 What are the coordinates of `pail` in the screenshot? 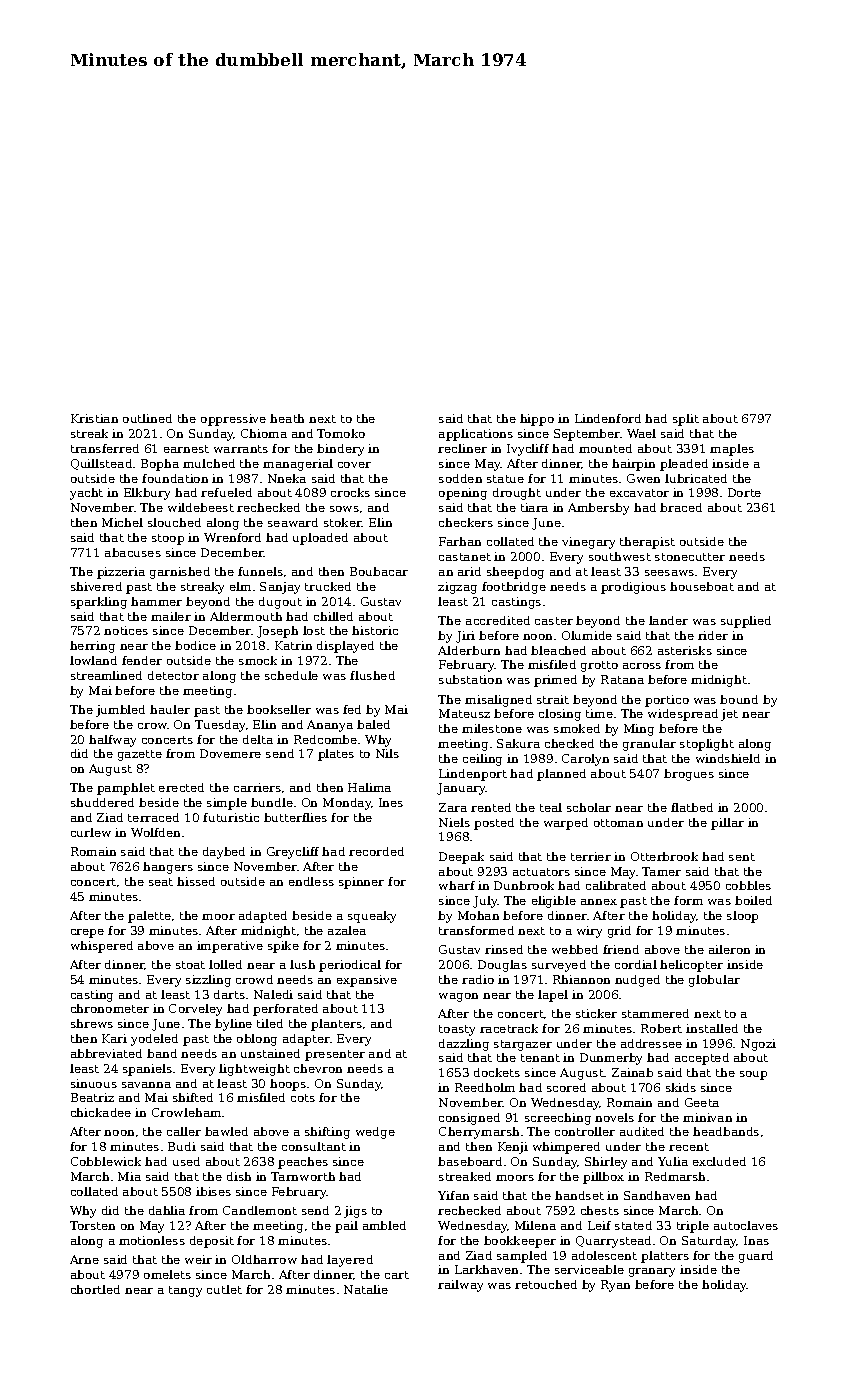 It's located at (346, 1227).
